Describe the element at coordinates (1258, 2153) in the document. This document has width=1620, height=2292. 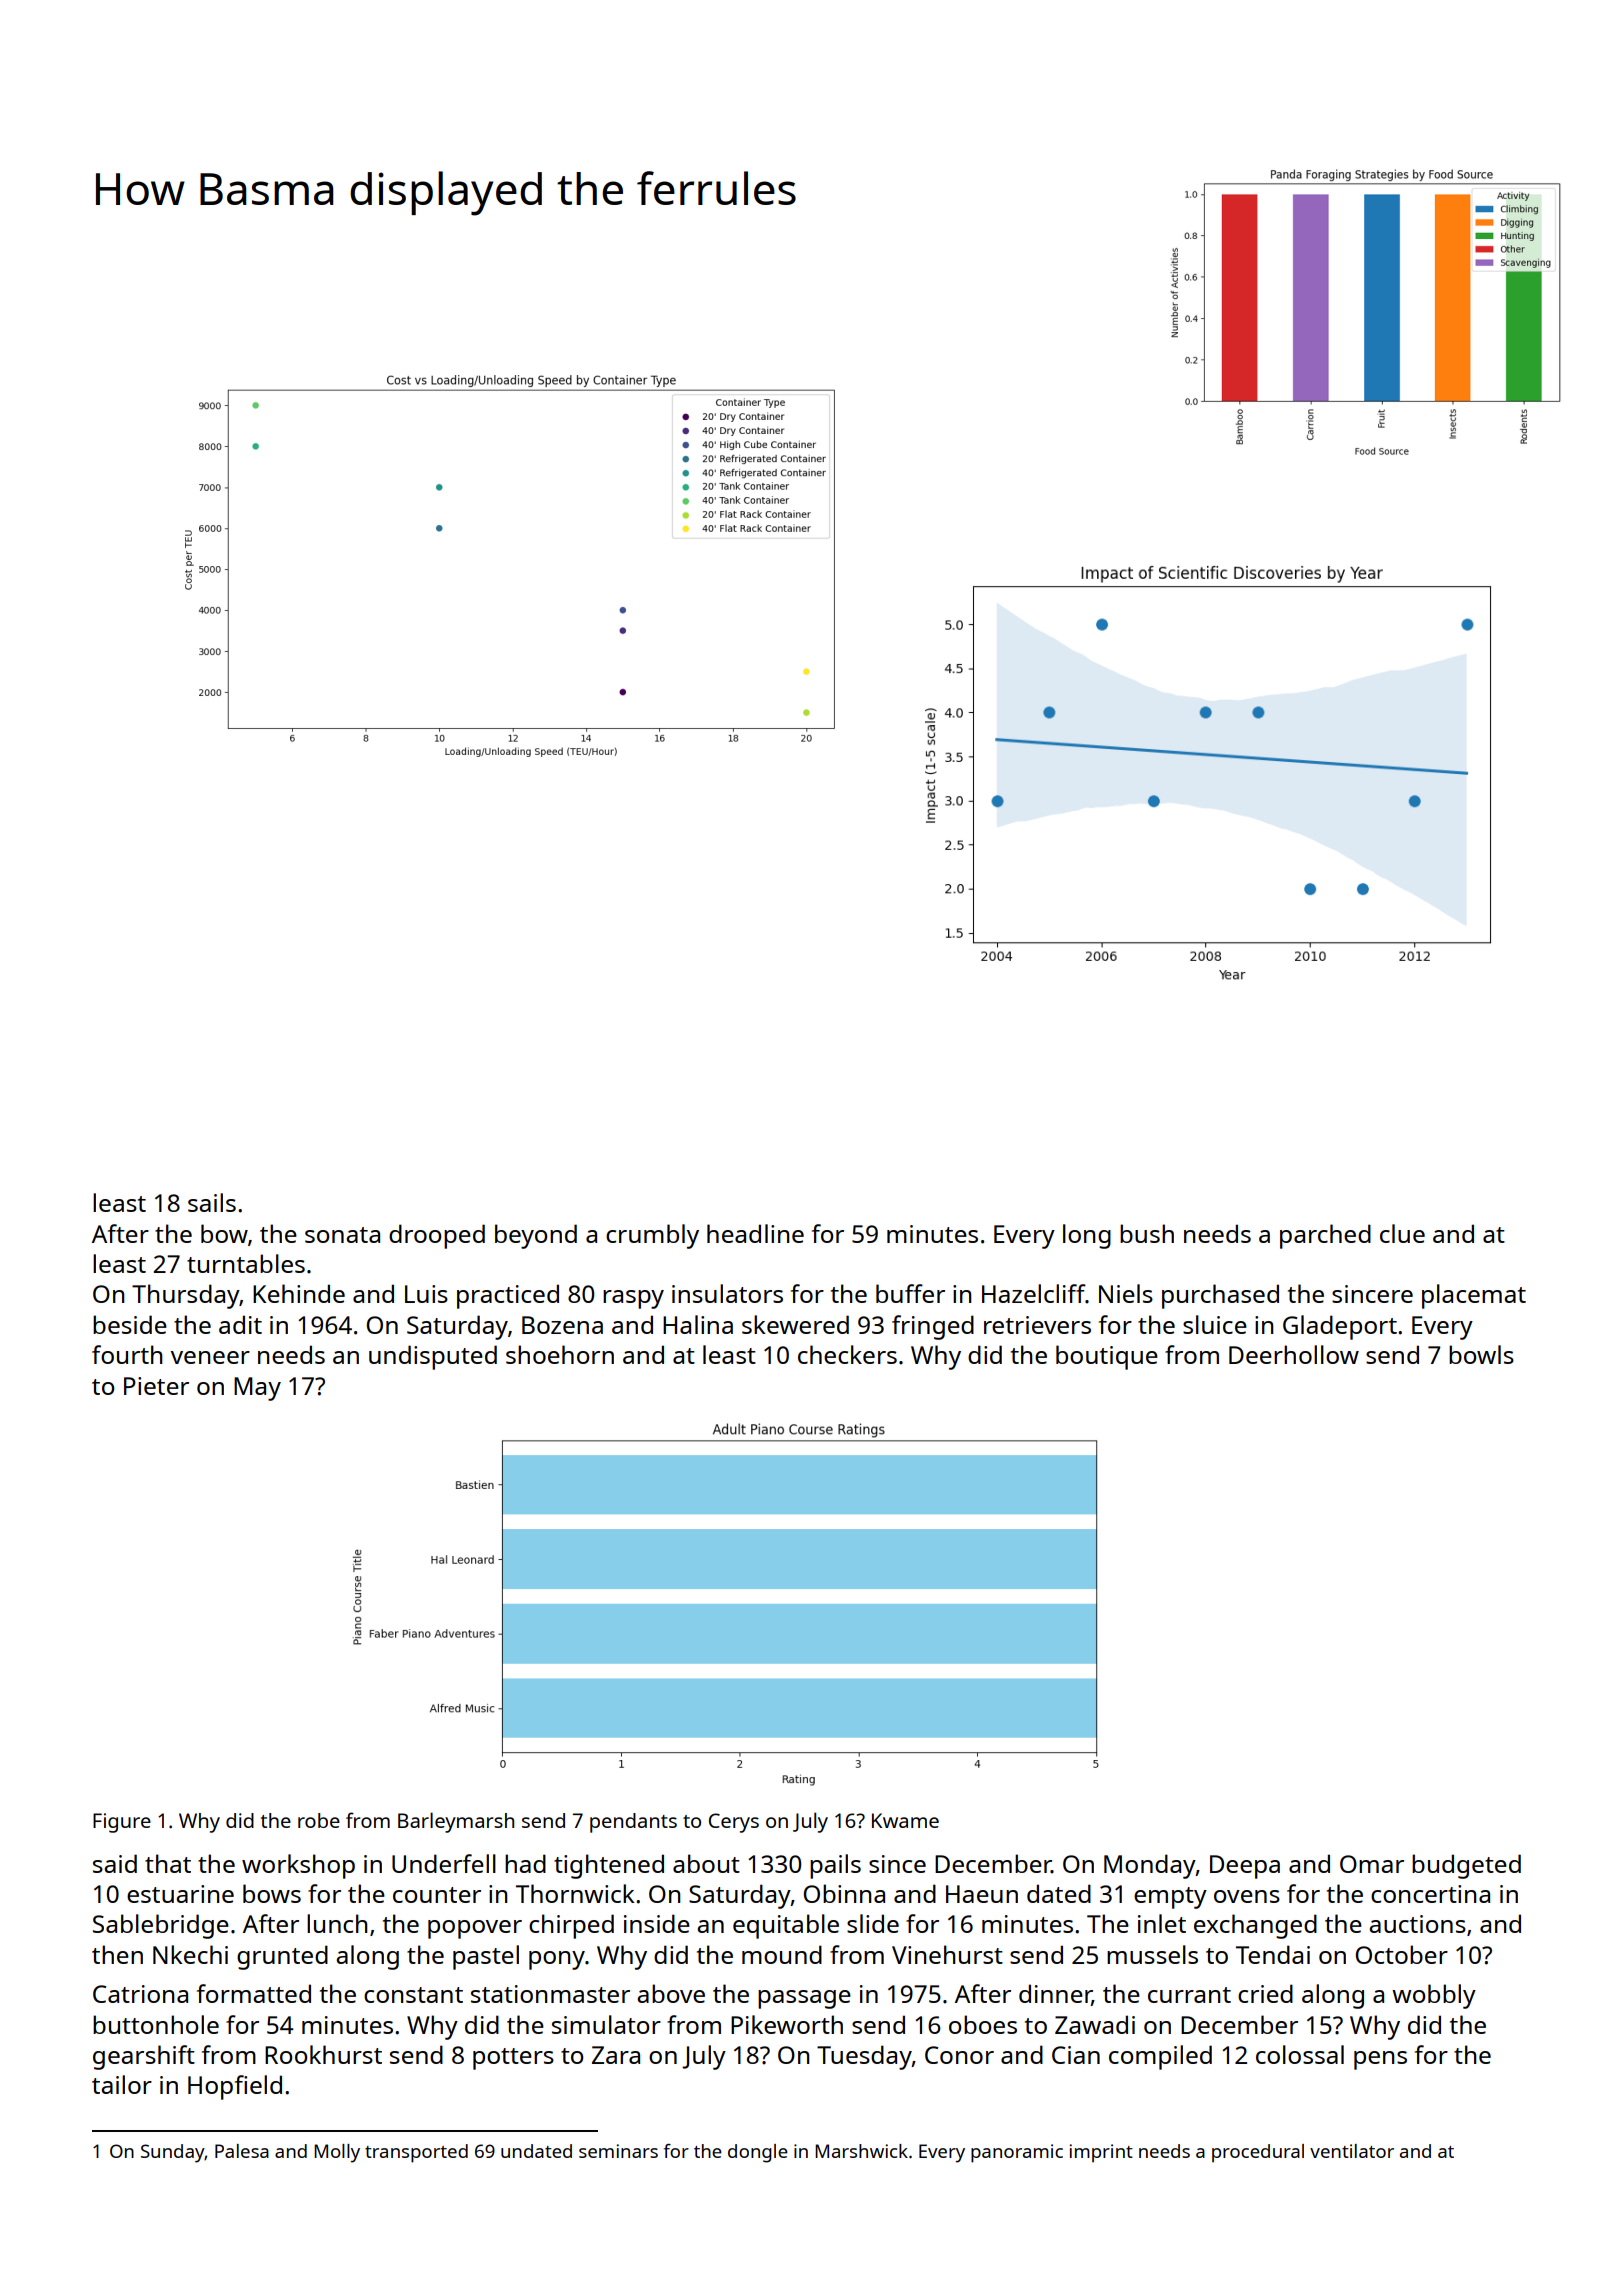
I see `procedural` at that location.
